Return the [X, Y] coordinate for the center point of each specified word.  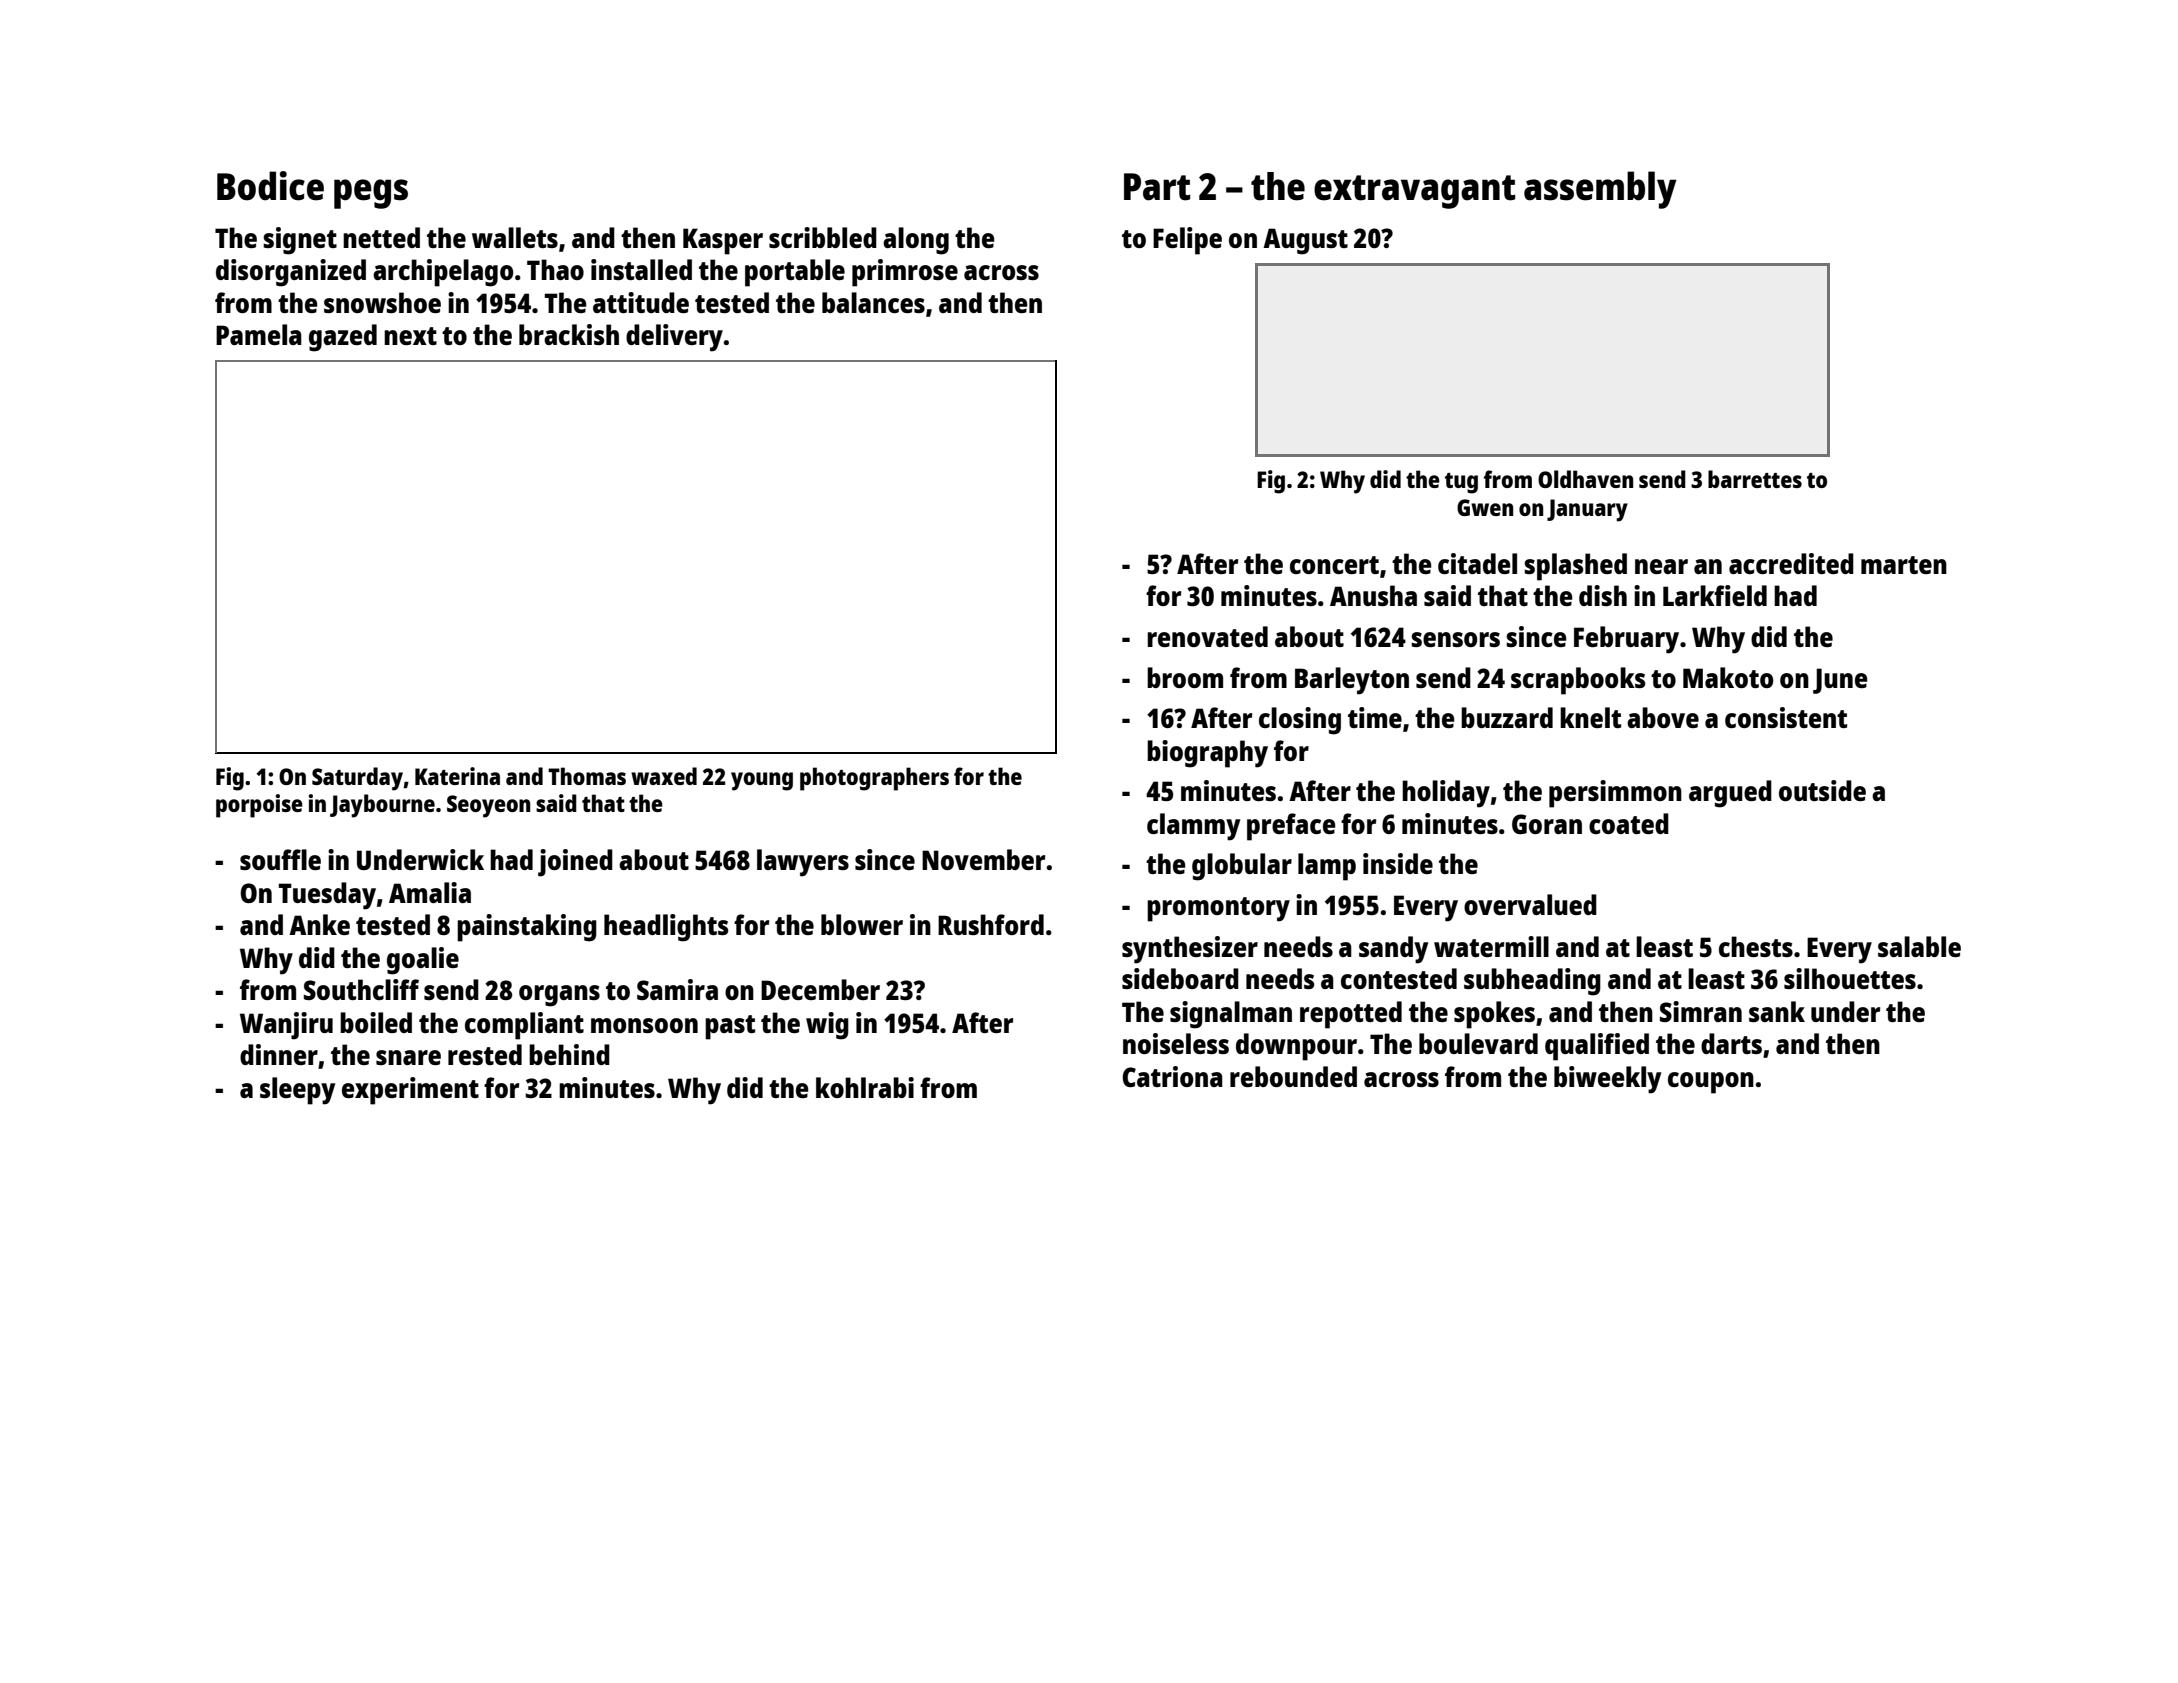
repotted [1351, 1015]
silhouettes [1850, 978]
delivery [674, 338]
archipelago [443, 273]
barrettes [1755, 479]
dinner [279, 1054]
